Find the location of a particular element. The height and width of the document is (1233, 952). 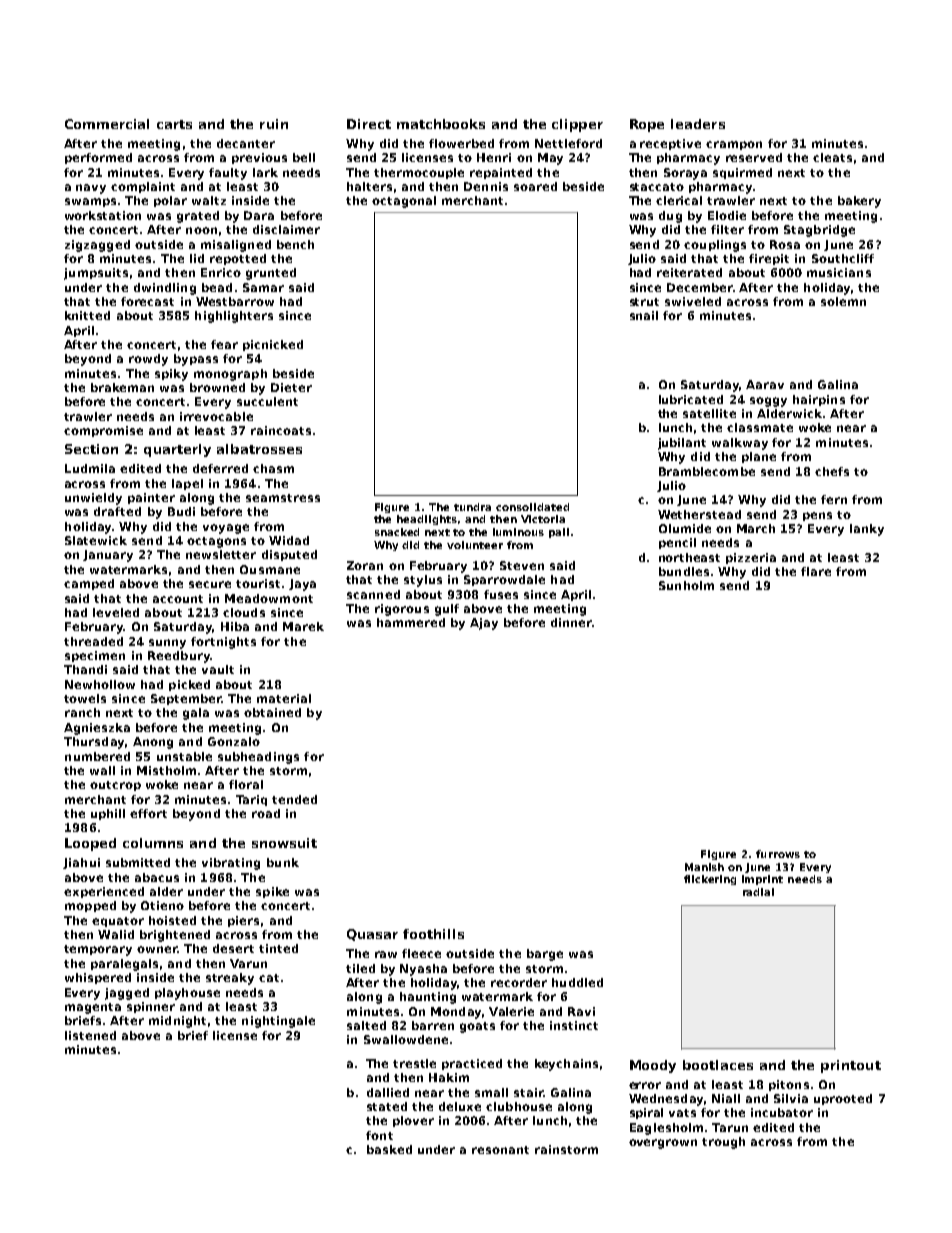

listened is located at coordinates (90, 1035).
